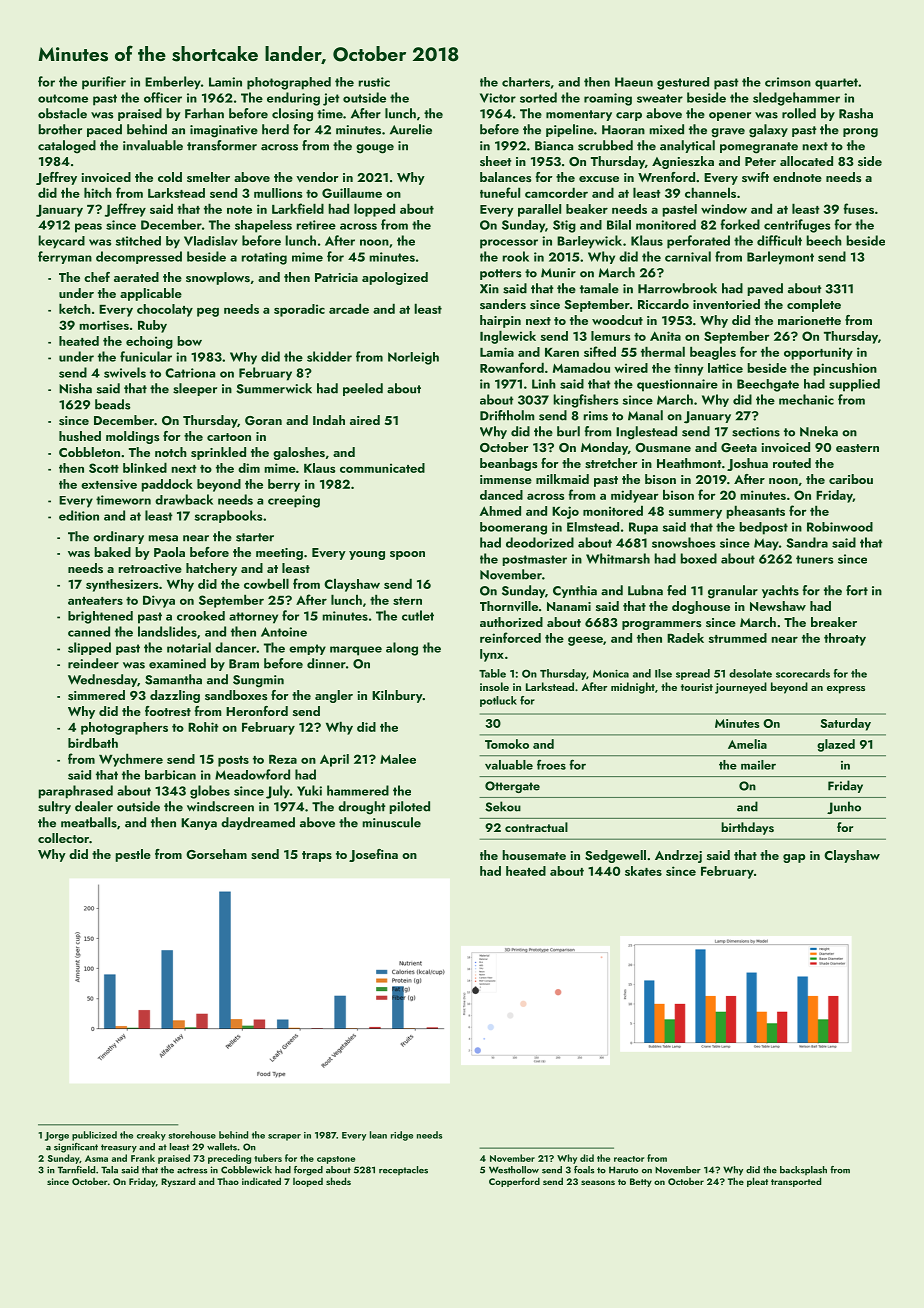 This screenshot has height=1308, width=924. Describe the element at coordinates (173, 83) in the screenshot. I see `Emberley` at that location.
